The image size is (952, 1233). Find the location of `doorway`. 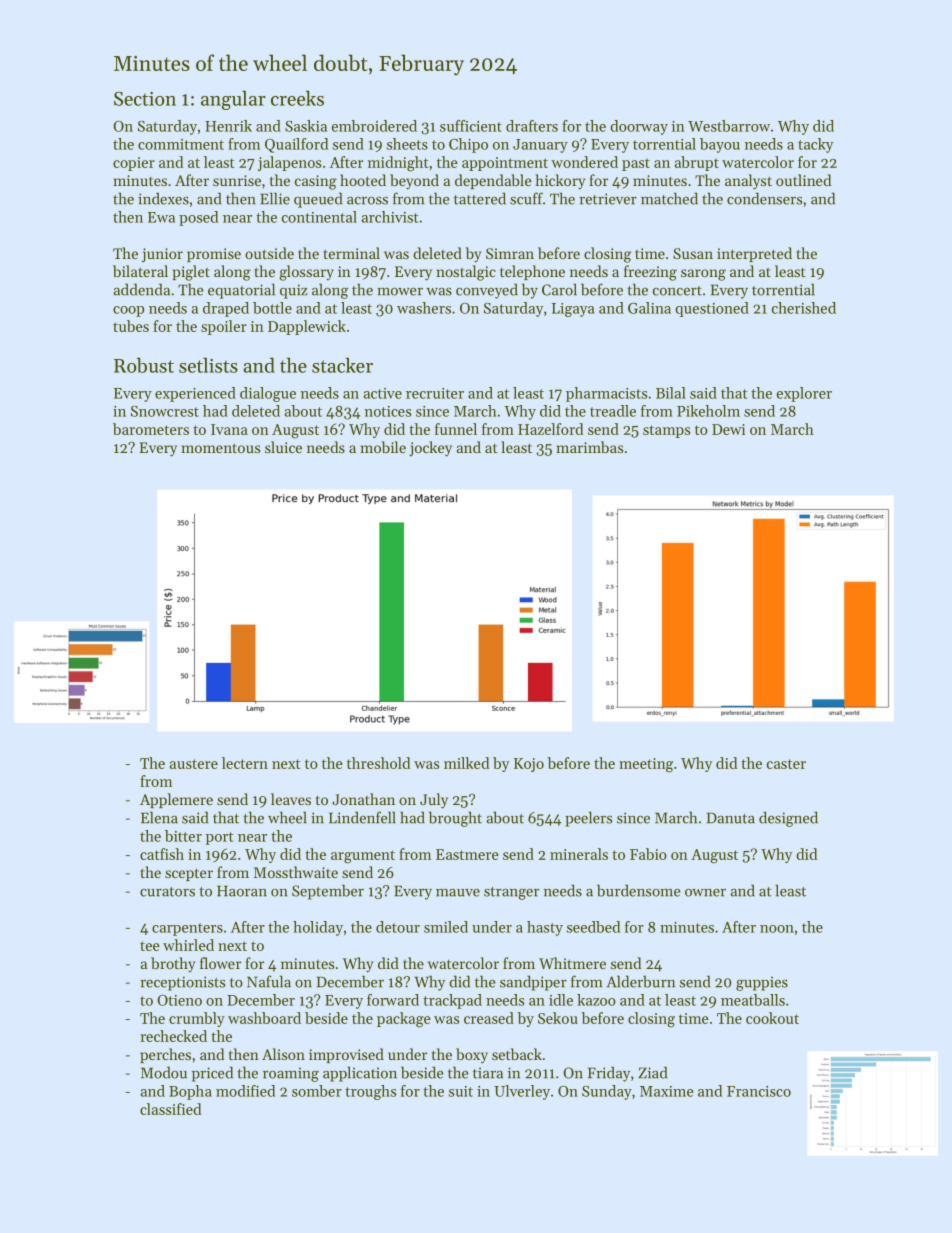

doorway is located at coordinates (639, 127).
